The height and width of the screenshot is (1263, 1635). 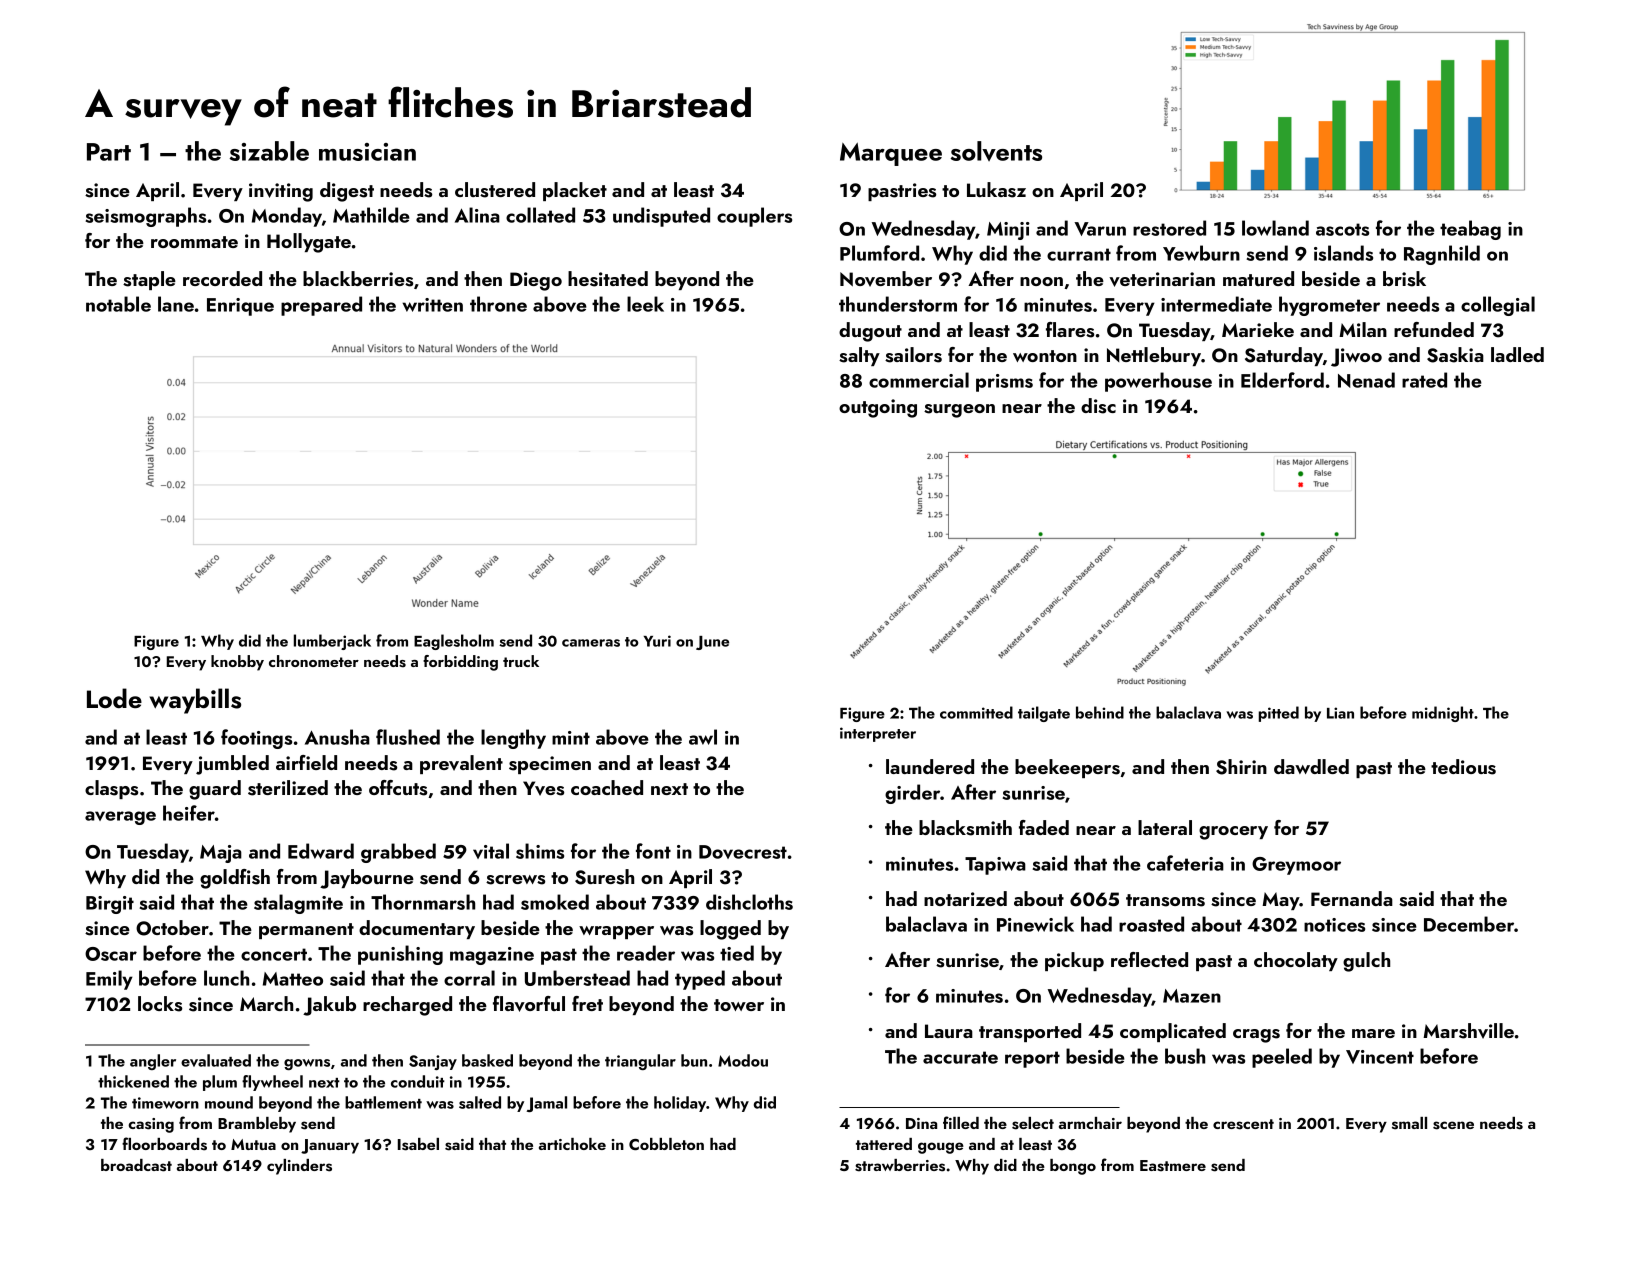 What do you see at coordinates (1045, 356) in the screenshot?
I see `wonton` at bounding box center [1045, 356].
